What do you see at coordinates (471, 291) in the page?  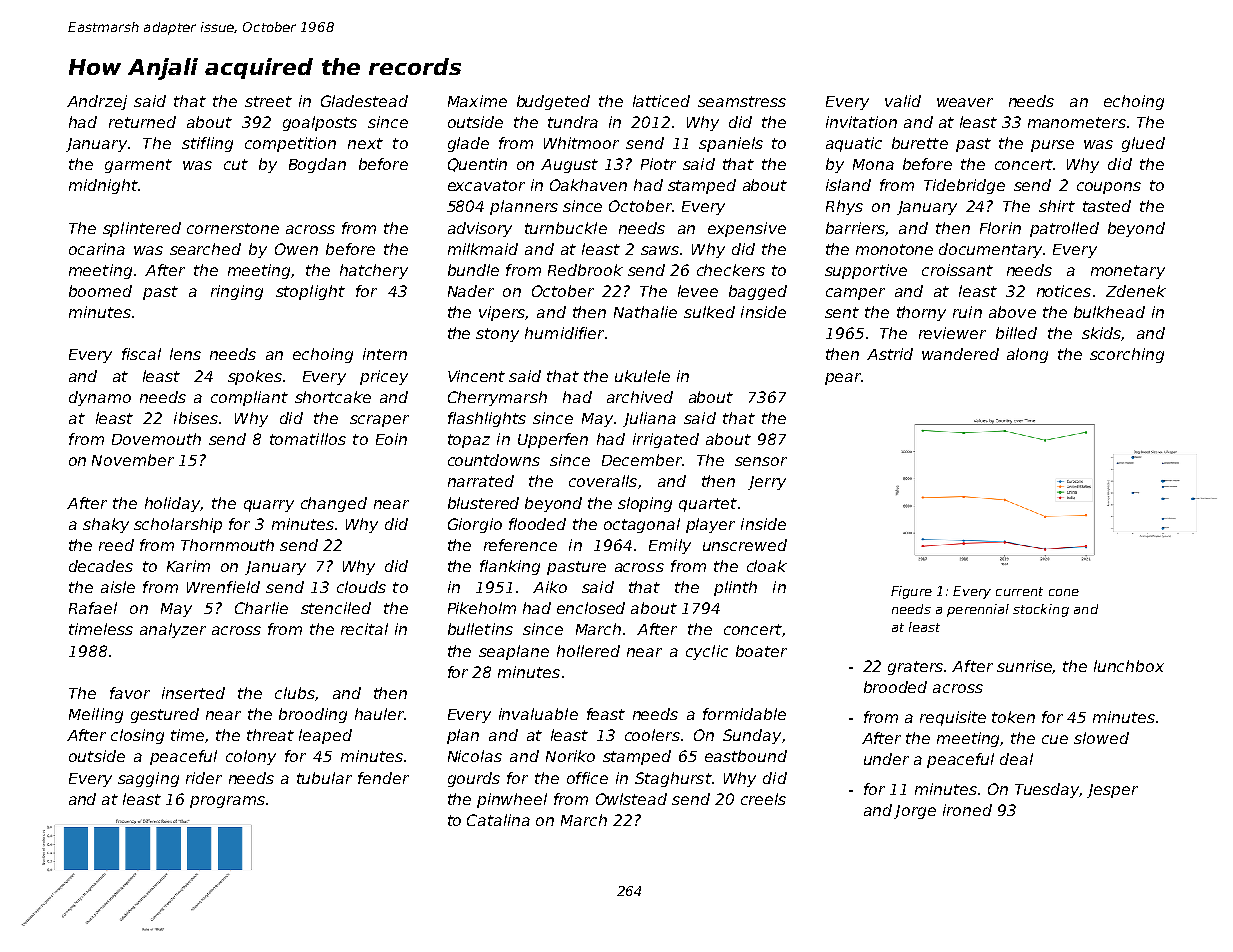 I see `Nader` at bounding box center [471, 291].
